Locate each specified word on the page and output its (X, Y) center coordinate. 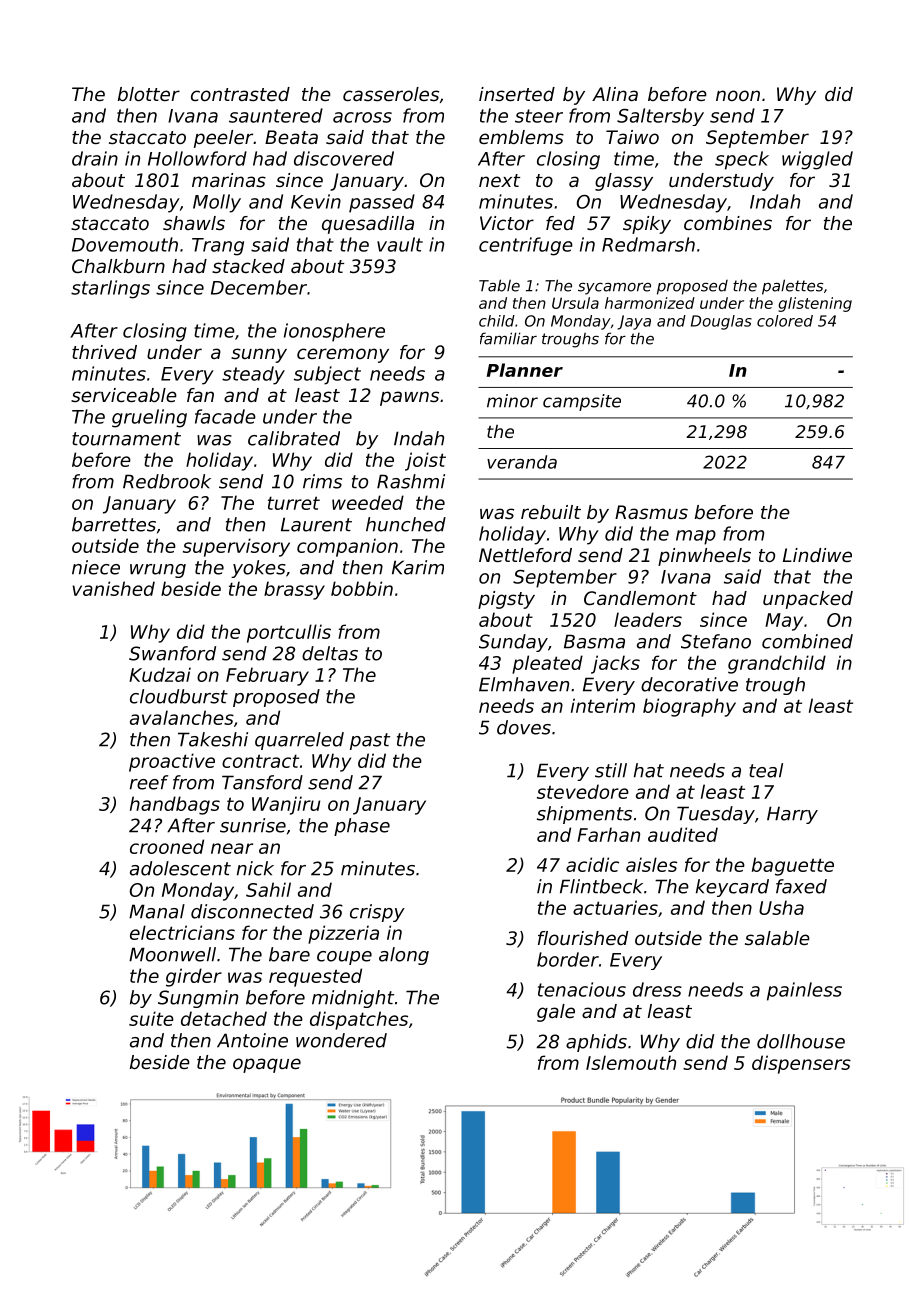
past (370, 741)
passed (382, 203)
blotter (149, 94)
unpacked (808, 600)
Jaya (634, 322)
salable (777, 938)
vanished (113, 588)
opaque (267, 1065)
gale (556, 1013)
